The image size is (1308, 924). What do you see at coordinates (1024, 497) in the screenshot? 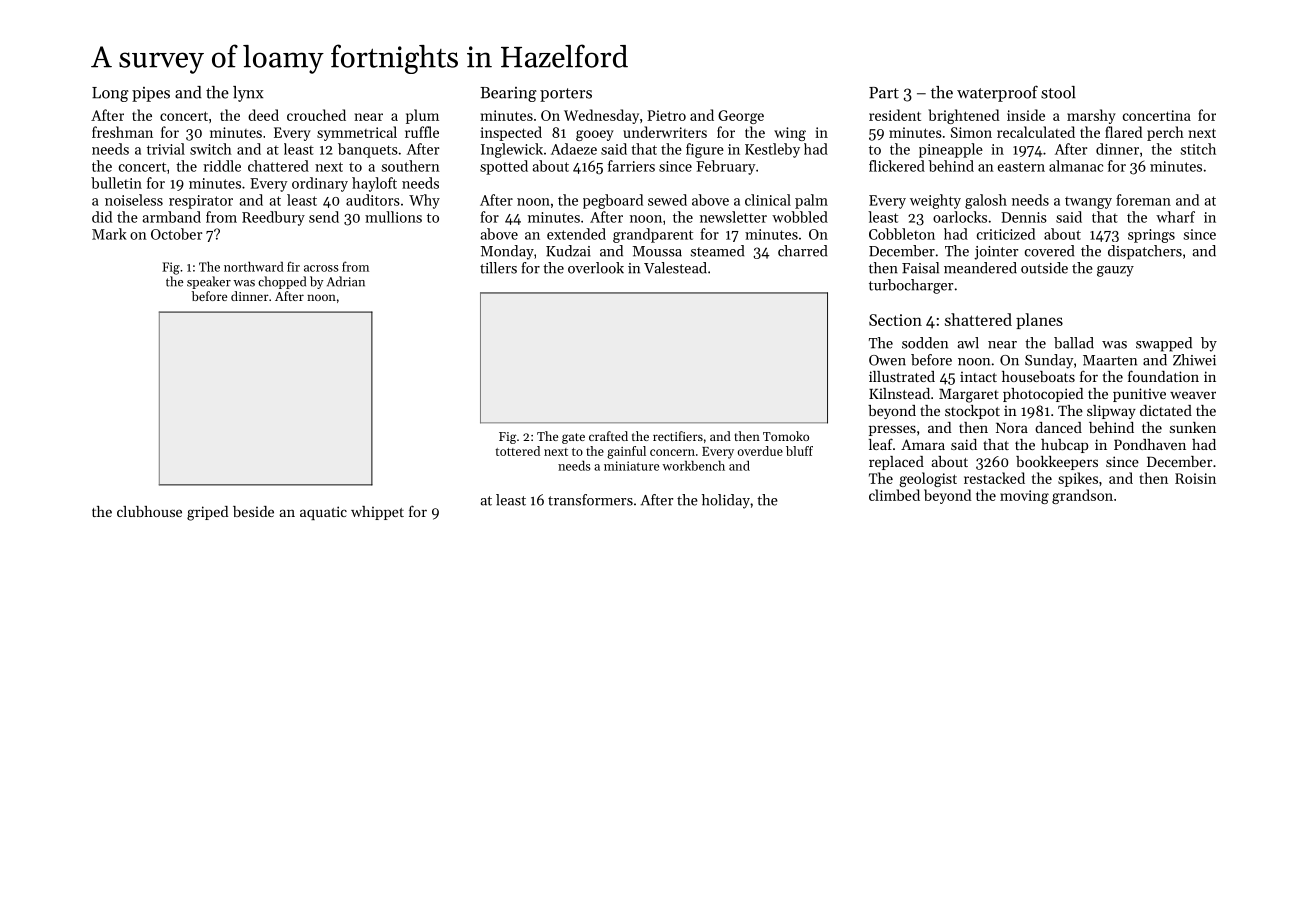
I see `moving` at bounding box center [1024, 497].
